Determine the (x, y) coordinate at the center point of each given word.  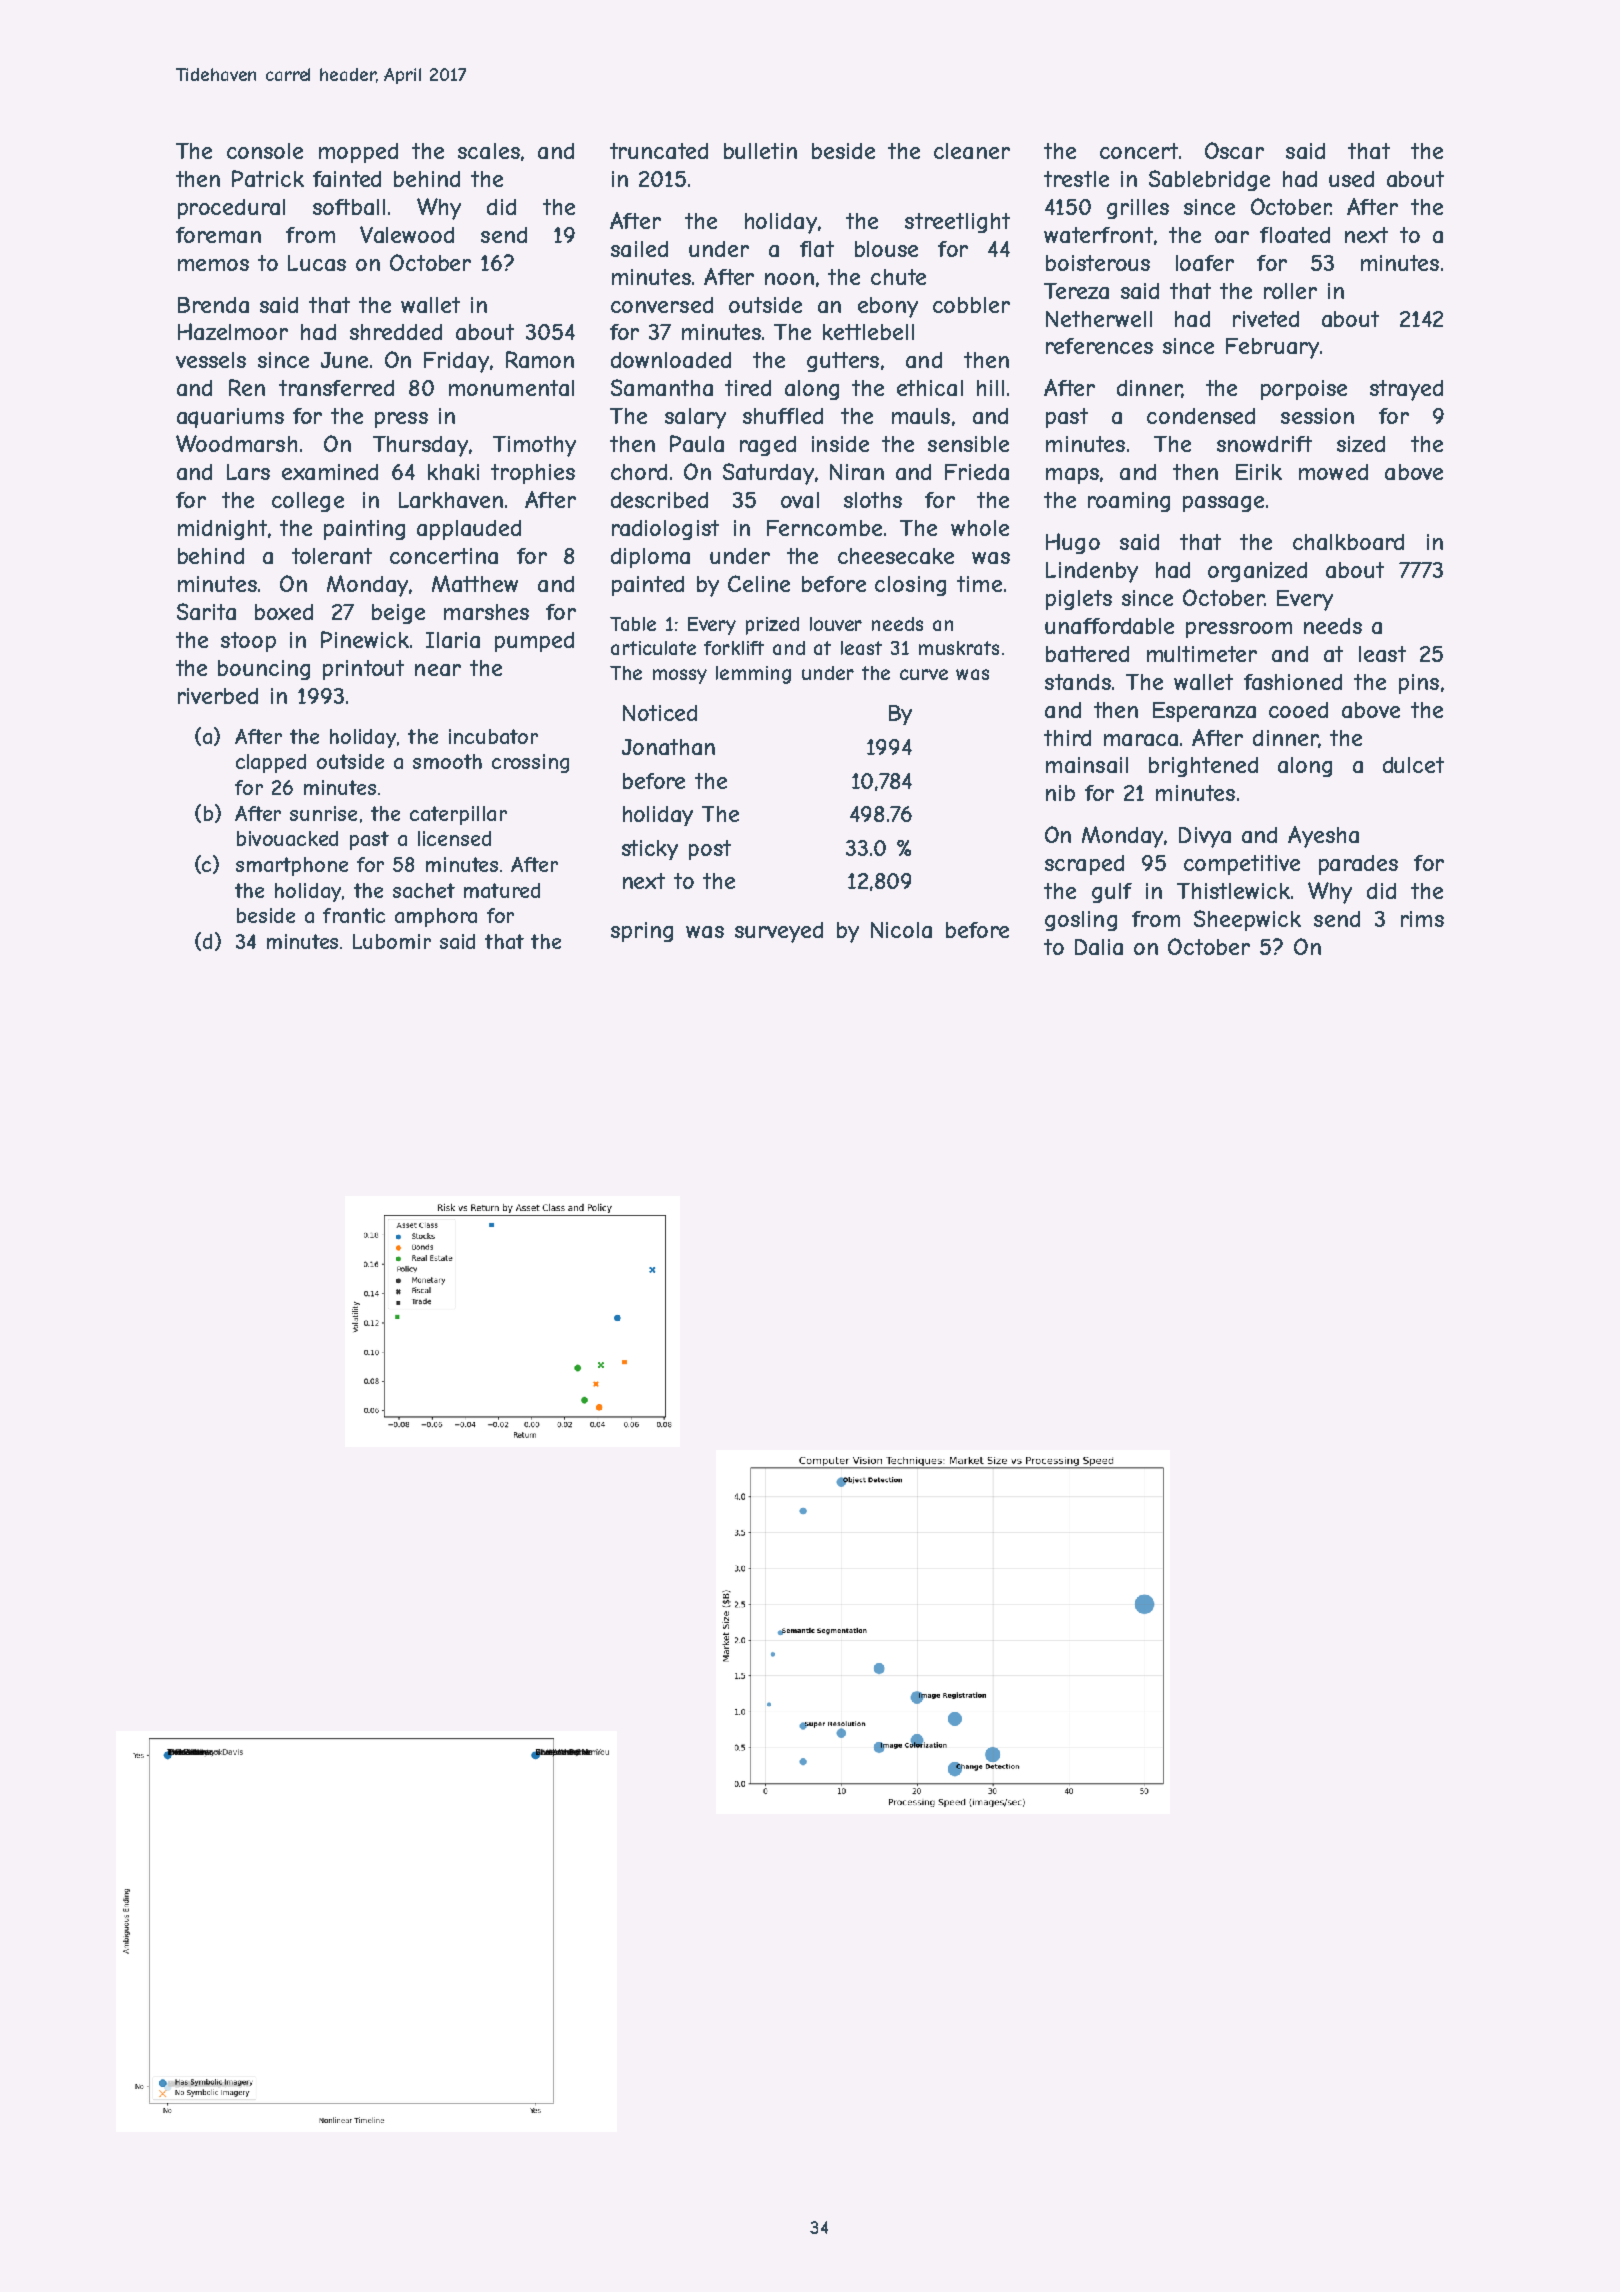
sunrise (323, 813)
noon (789, 279)
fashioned (1293, 682)
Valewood (407, 234)
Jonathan (668, 747)
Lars (248, 472)
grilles (1138, 209)
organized (1257, 572)
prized (772, 626)
